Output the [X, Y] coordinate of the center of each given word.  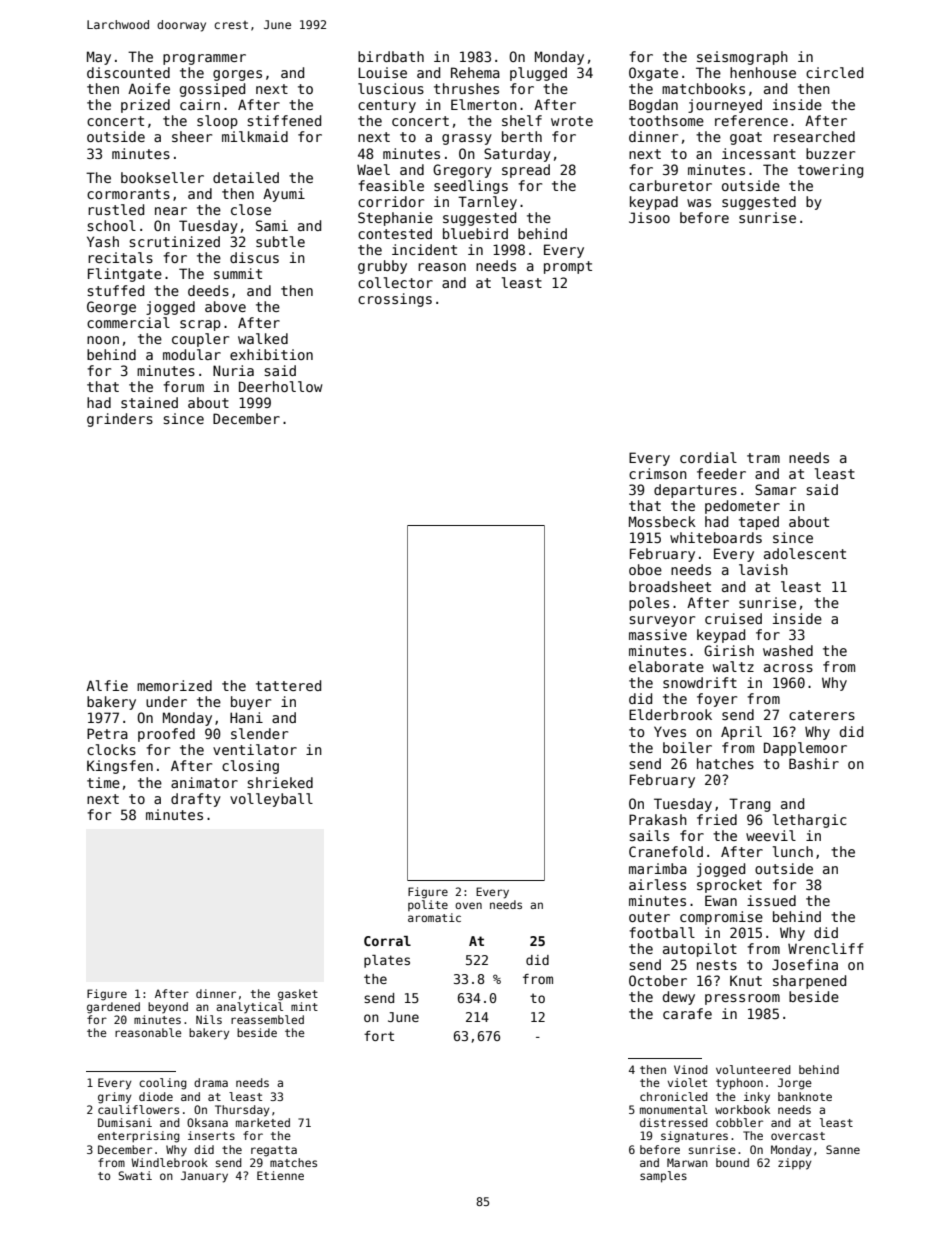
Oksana [207, 1122]
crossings [395, 300]
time [103, 782]
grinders [120, 420]
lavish [763, 569]
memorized [174, 685]
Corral [387, 941]
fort [379, 1036]
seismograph [742, 58]
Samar [775, 489]
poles [649, 604]
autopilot [700, 950]
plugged [538, 74]
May [99, 58]
